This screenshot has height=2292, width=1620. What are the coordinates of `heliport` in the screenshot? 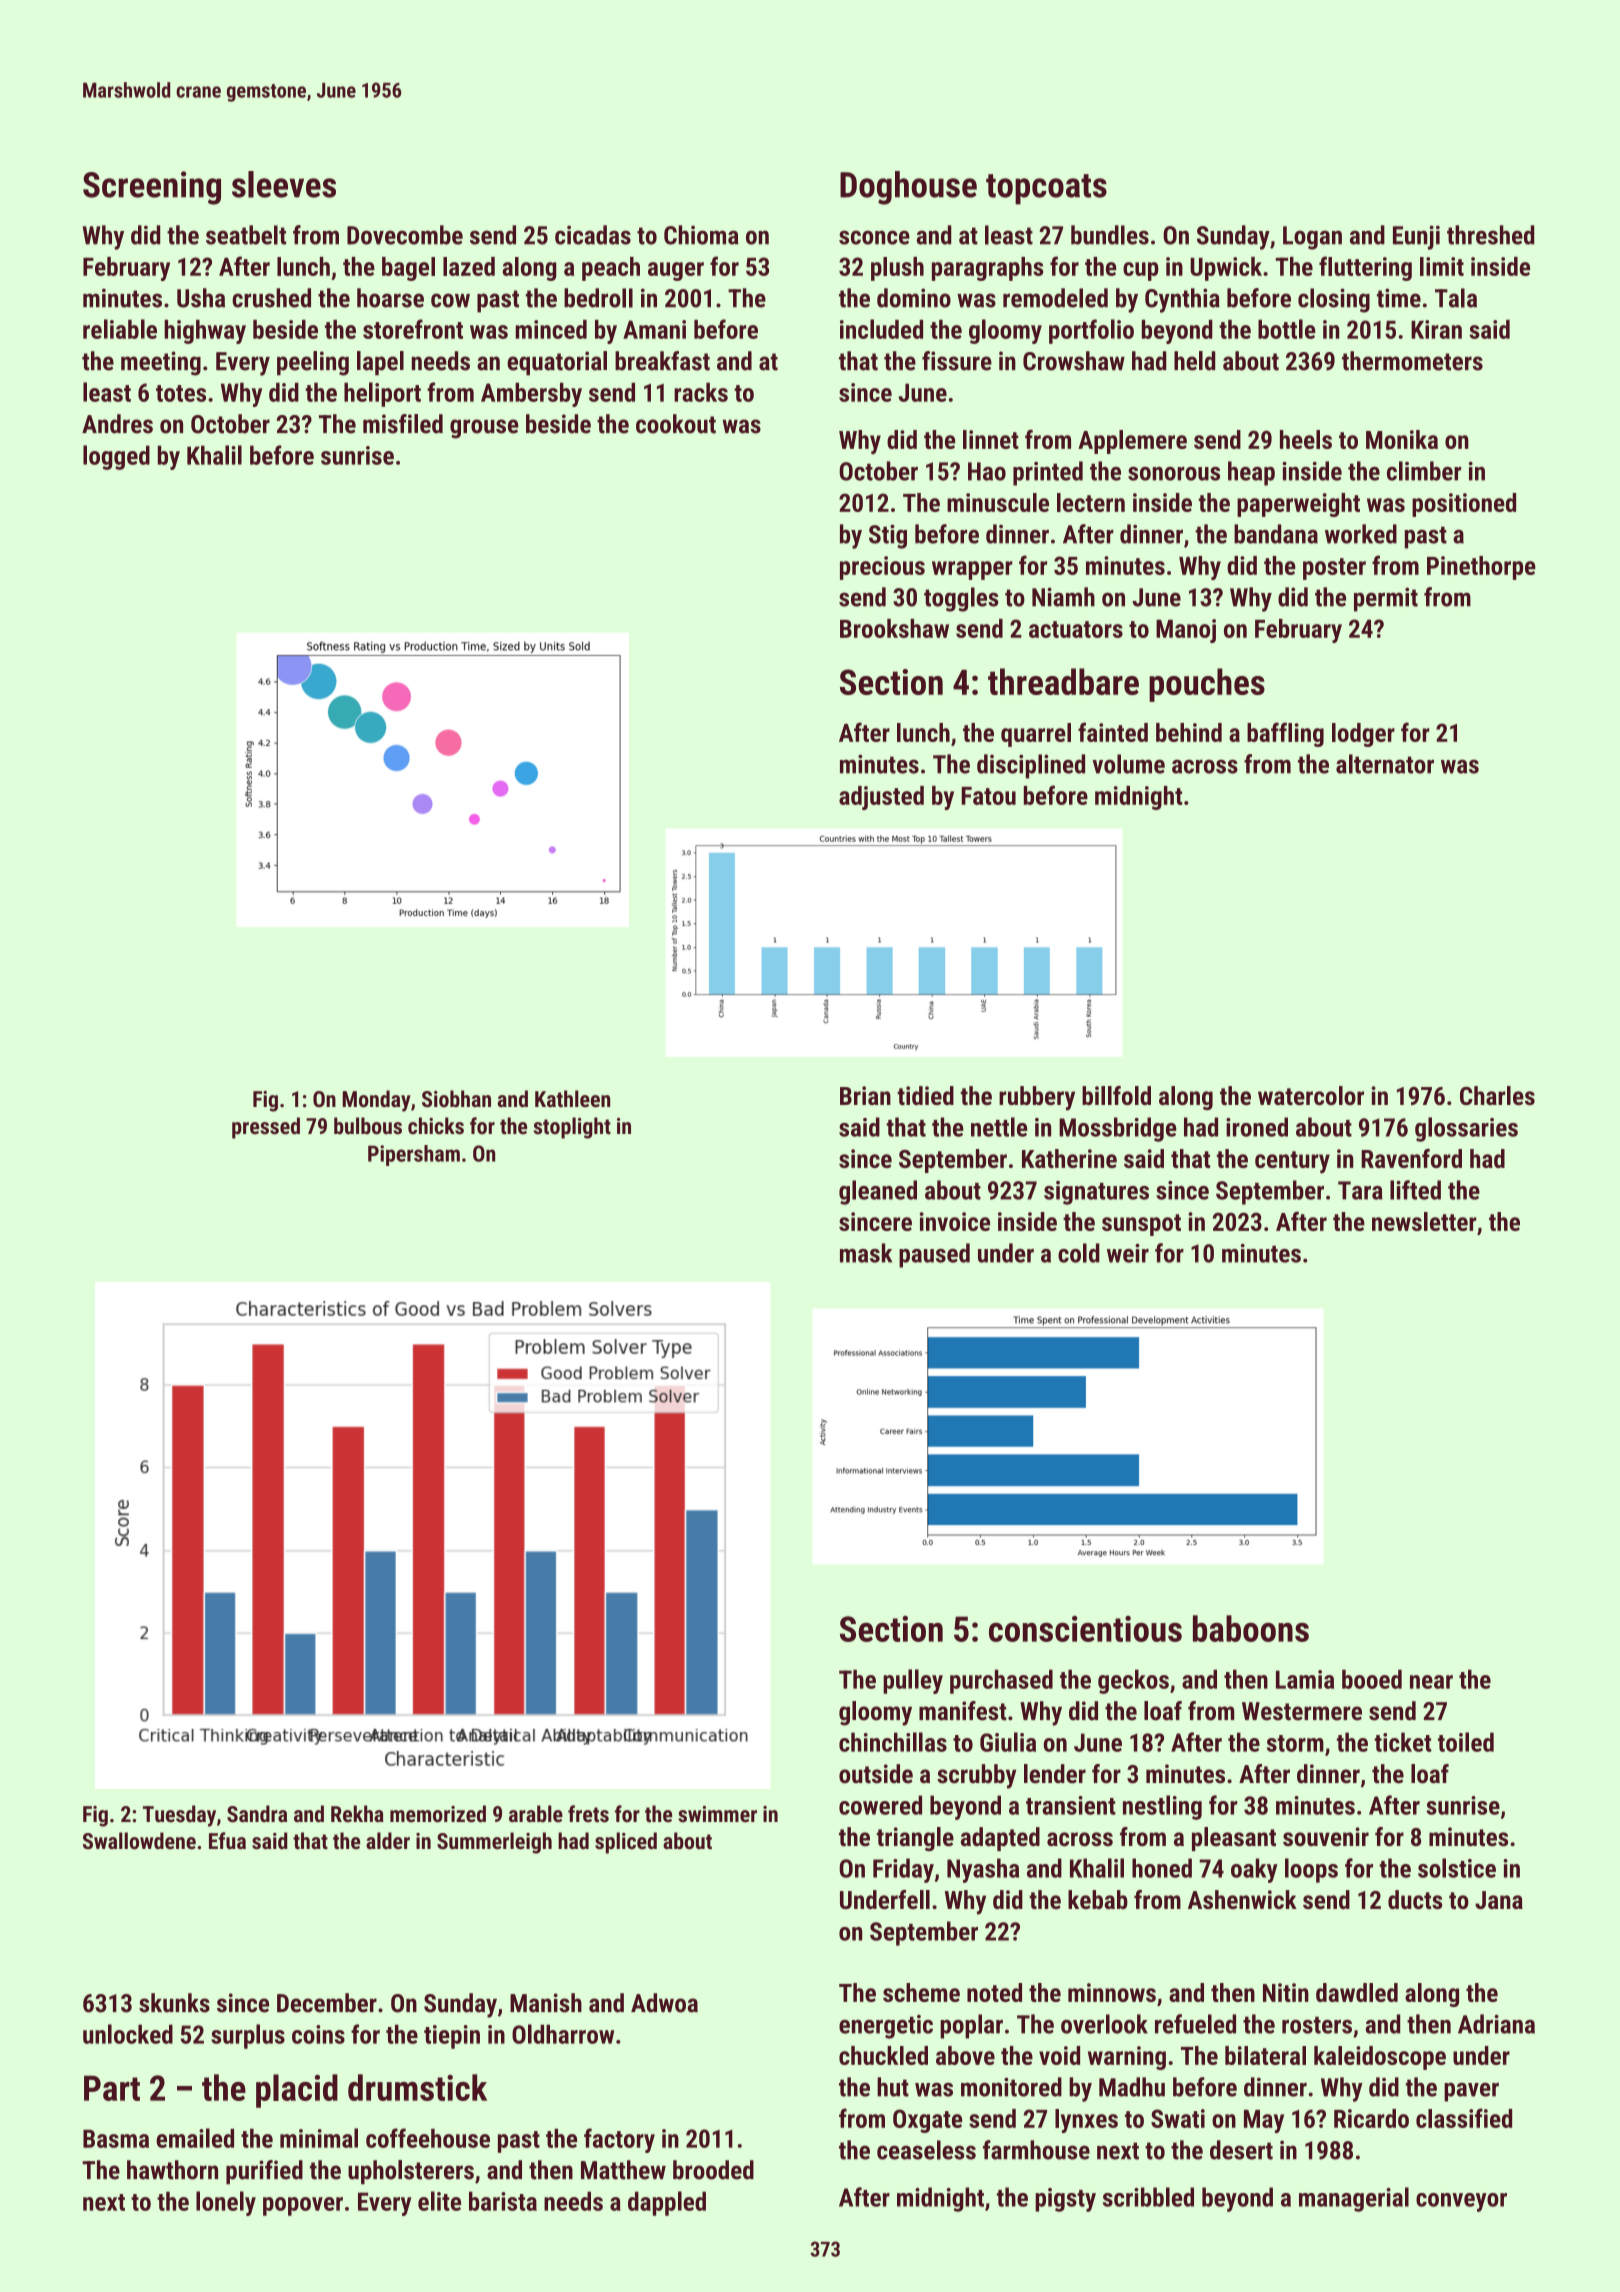 It's located at (382, 394).
